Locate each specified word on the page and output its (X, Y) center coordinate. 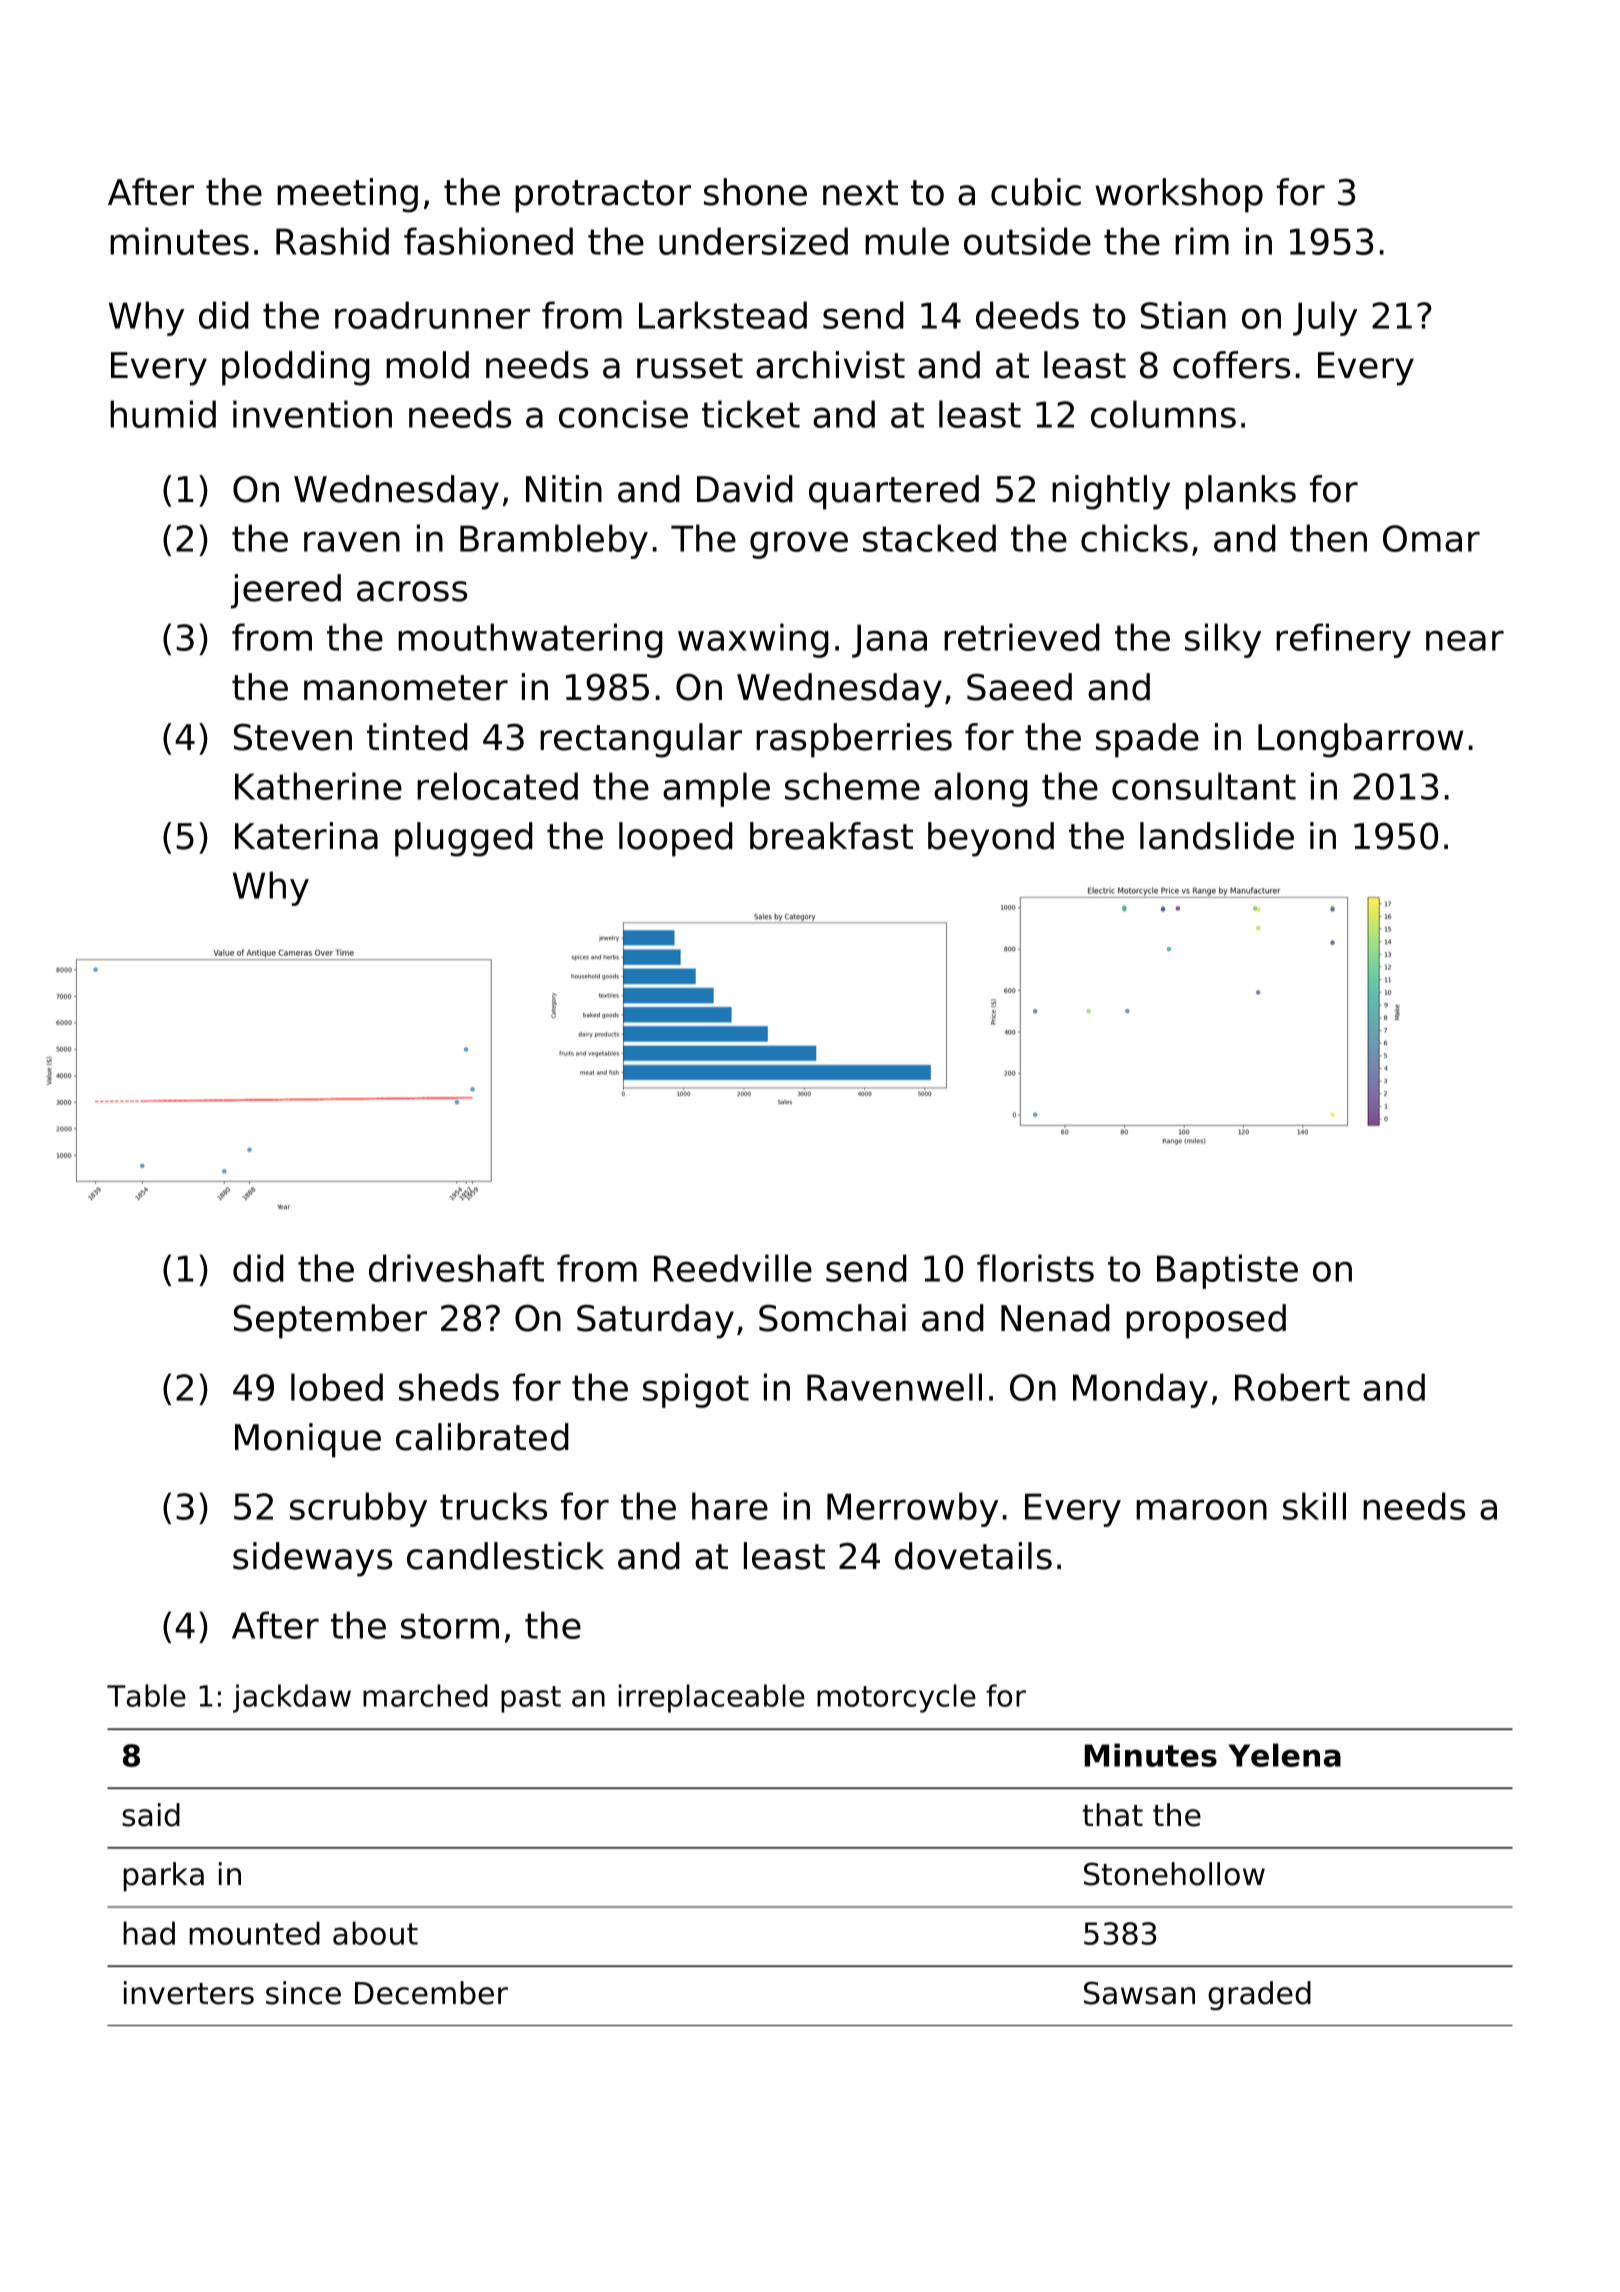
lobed (337, 1387)
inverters (189, 1993)
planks (1240, 492)
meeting (347, 195)
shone (755, 192)
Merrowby (912, 1509)
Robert (1292, 1387)
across (412, 591)
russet (690, 366)
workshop (1179, 195)
